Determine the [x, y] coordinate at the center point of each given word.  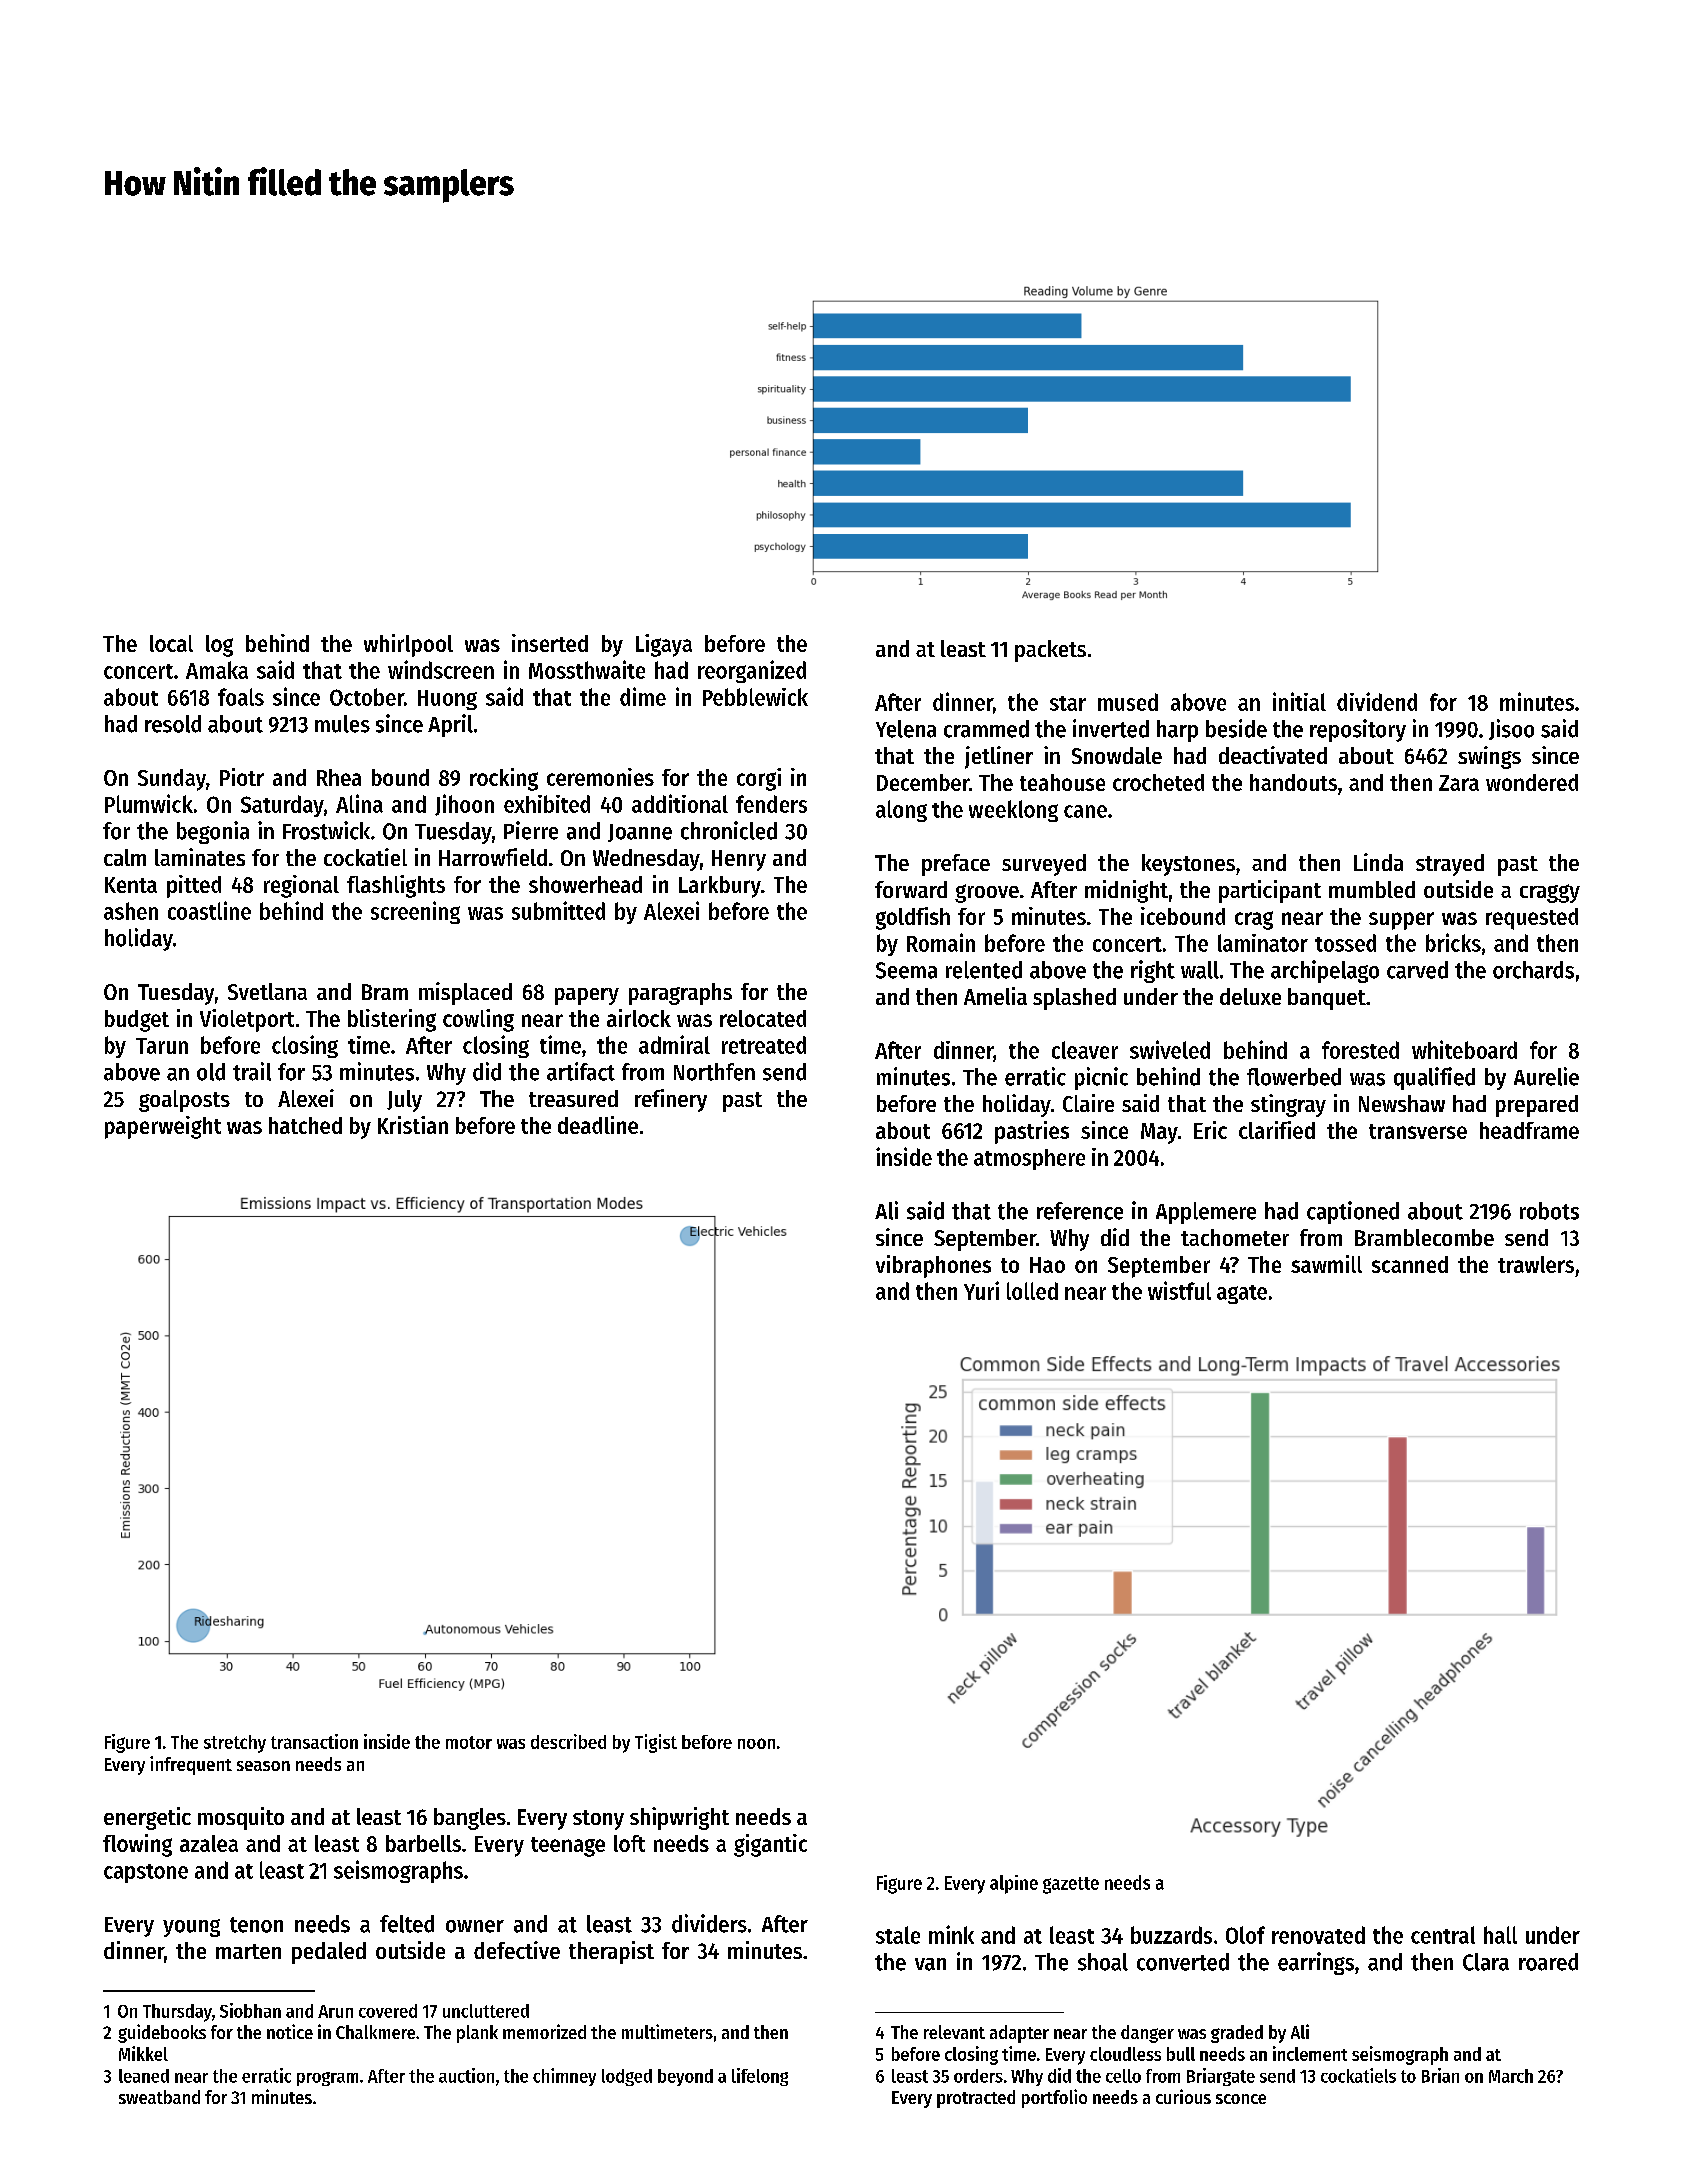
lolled [1032, 1291]
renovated [1318, 1935]
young [191, 1928]
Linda [1378, 862]
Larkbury [720, 887]
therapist [611, 1952]
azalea [209, 1843]
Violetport [247, 1020]
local [171, 643]
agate [1242, 1294]
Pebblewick [755, 697]
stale [898, 1935]
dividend [1377, 701]
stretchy [235, 1744]
